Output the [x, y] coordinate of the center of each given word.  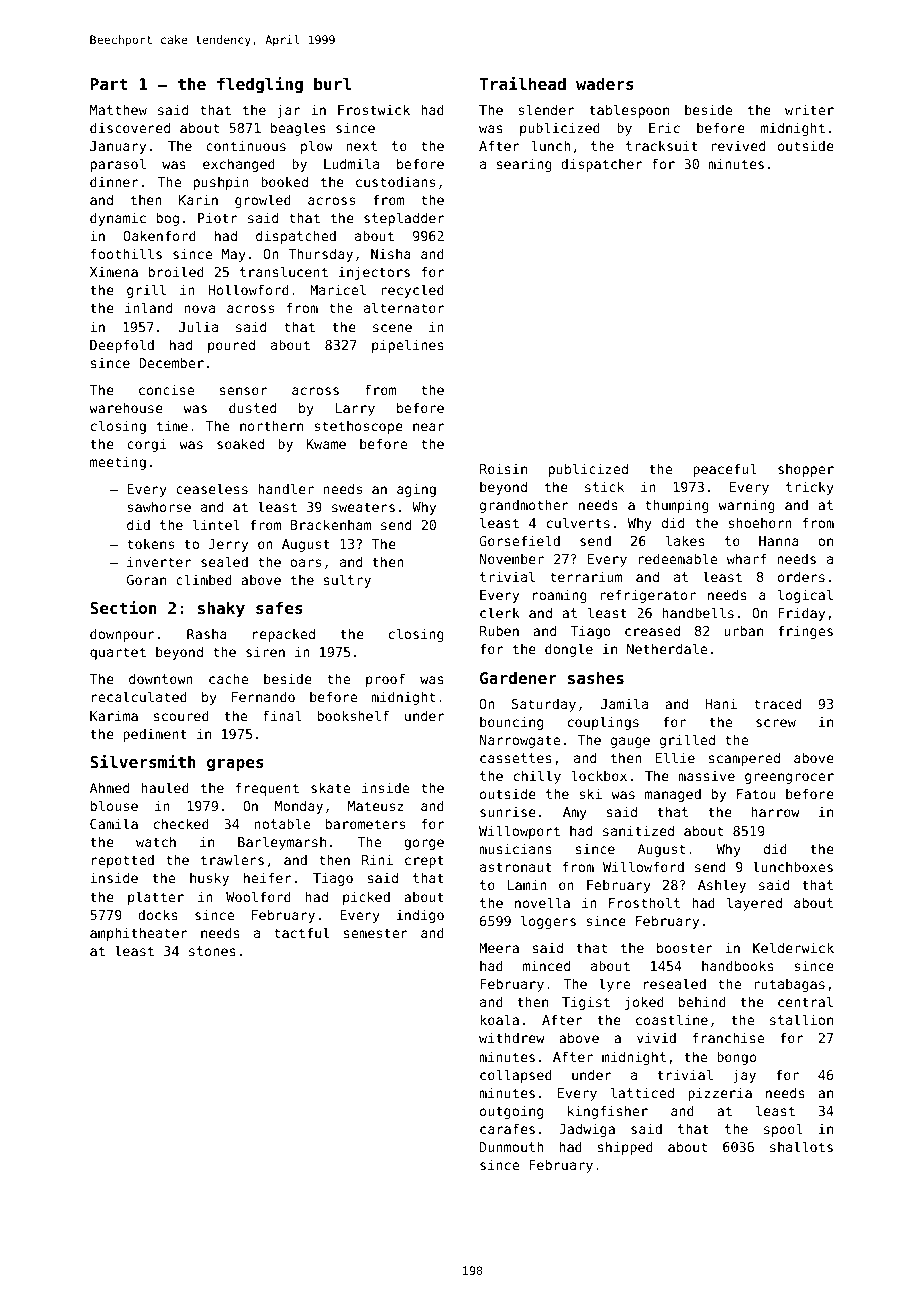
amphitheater [138, 934]
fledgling [260, 85]
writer [809, 109]
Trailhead [522, 83]
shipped [625, 1148]
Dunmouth [511, 1146]
